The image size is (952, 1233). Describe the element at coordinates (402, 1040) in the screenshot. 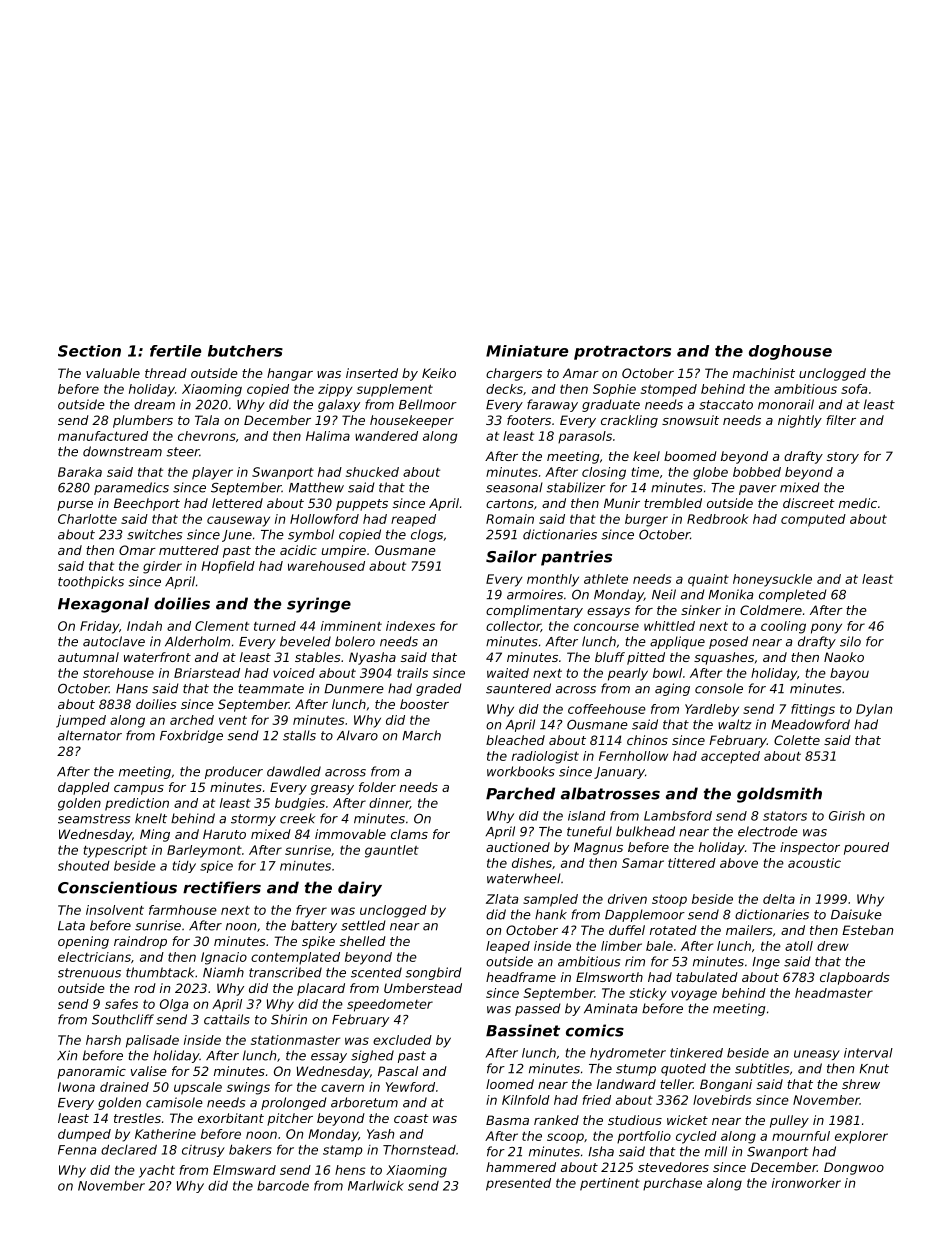

I see `excluded` at that location.
